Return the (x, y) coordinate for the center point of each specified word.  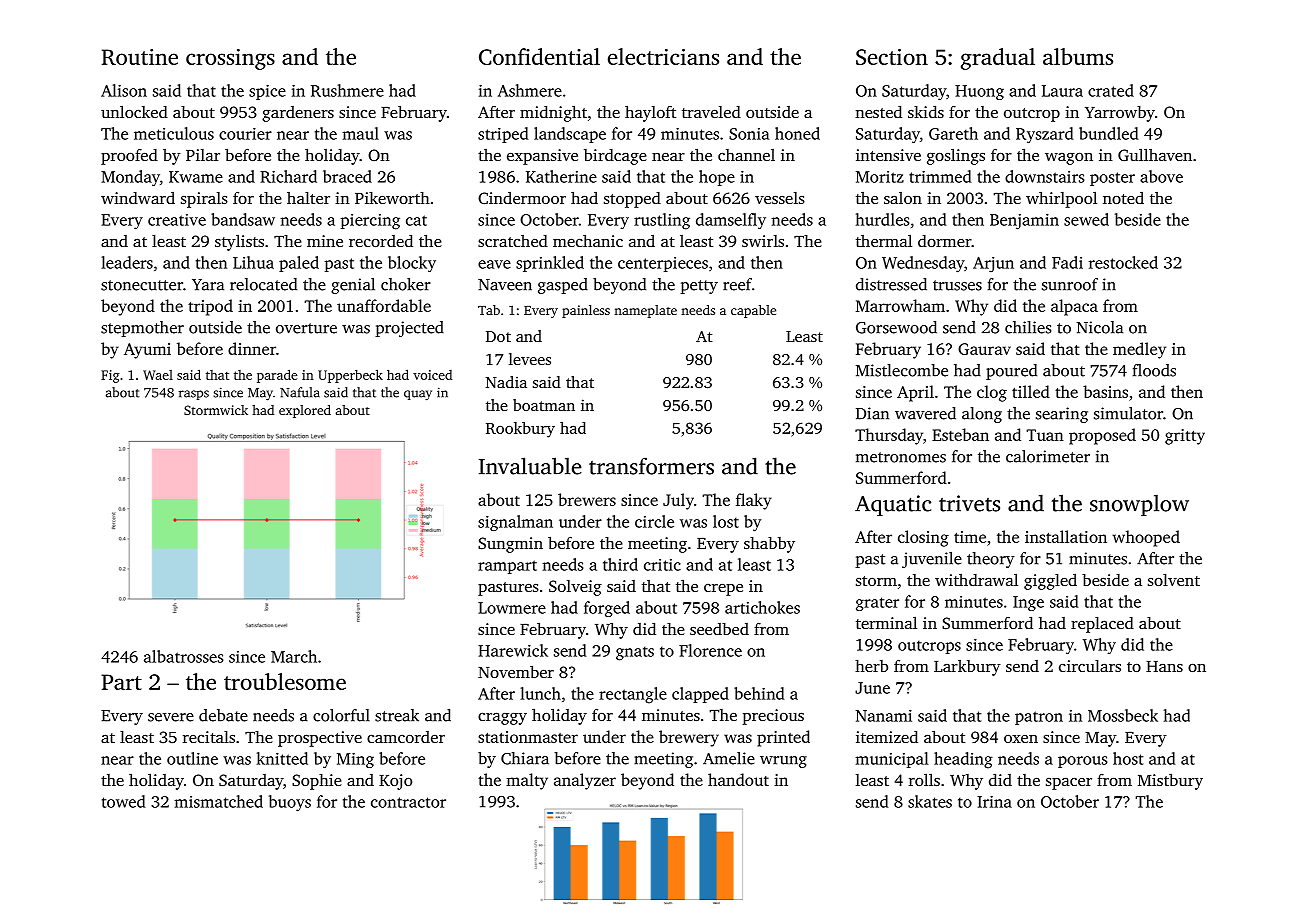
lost (726, 521)
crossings (230, 59)
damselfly (731, 221)
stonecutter (142, 285)
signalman (515, 523)
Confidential (539, 56)
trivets (969, 503)
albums (1078, 56)
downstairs (1044, 176)
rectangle (633, 695)
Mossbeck (1123, 715)
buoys (290, 803)
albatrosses (183, 656)
